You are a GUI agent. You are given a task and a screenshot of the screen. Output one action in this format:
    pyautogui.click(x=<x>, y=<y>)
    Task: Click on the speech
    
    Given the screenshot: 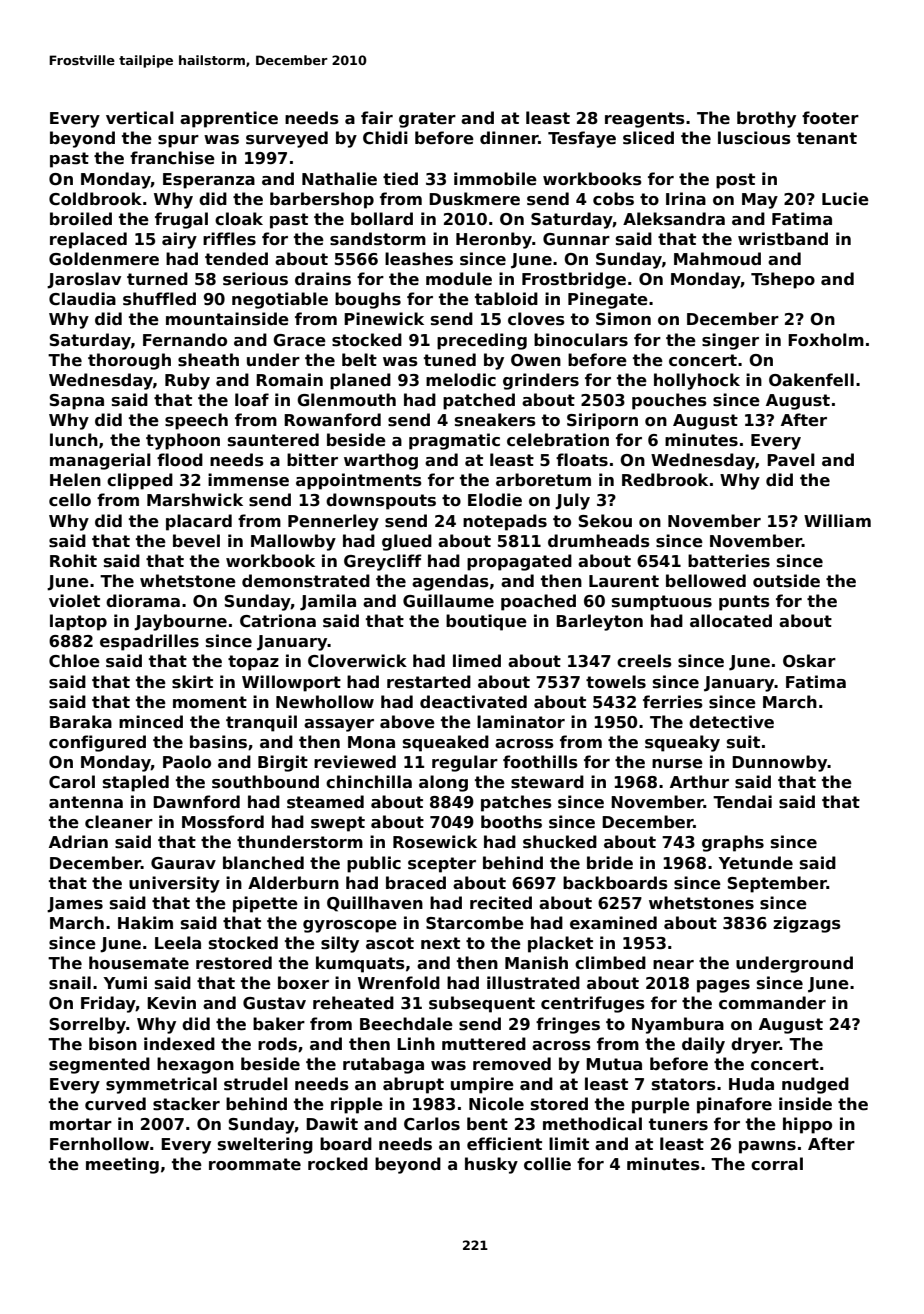 What is the action you would take?
    pyautogui.click(x=196, y=421)
